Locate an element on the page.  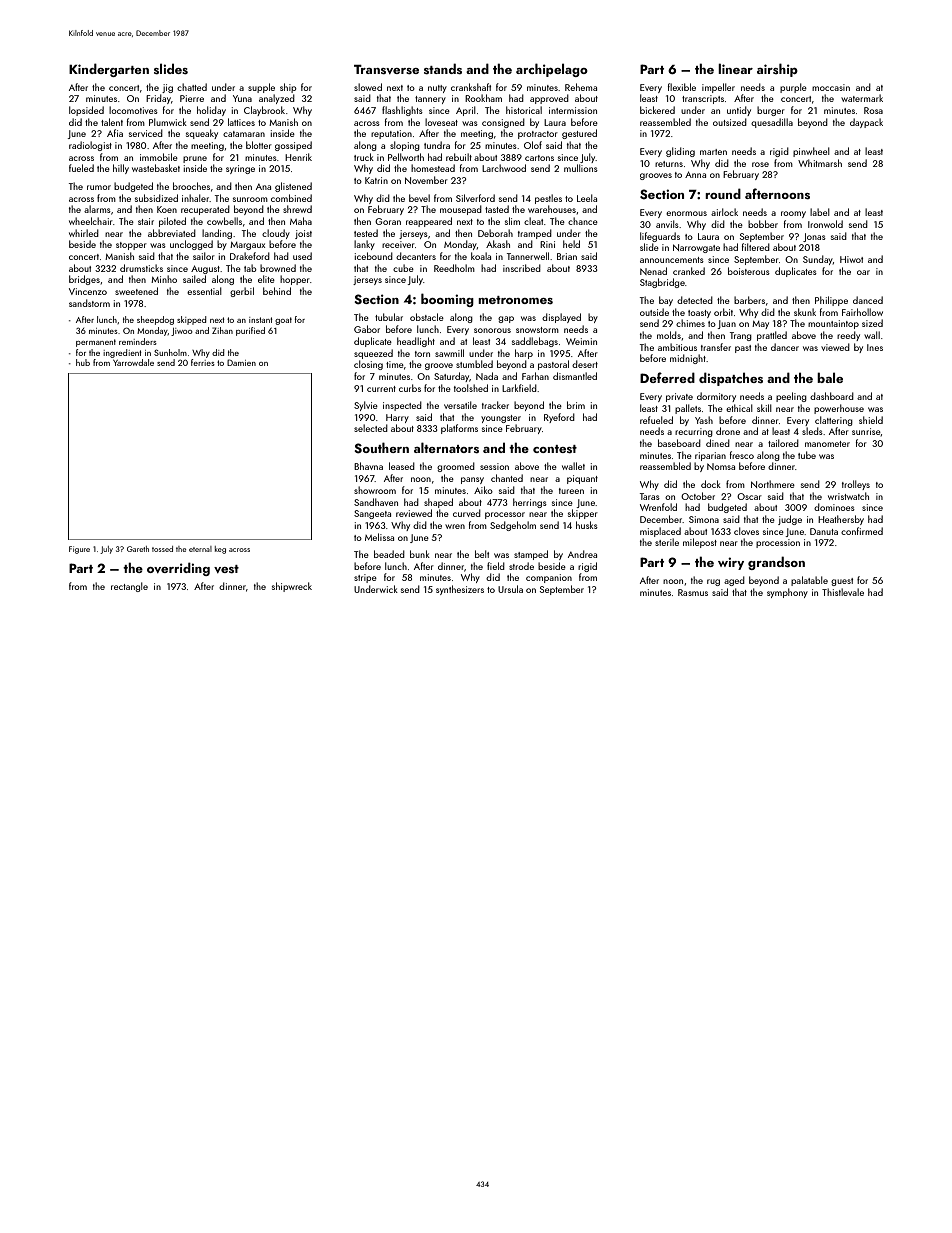
flashlights is located at coordinates (402, 111).
